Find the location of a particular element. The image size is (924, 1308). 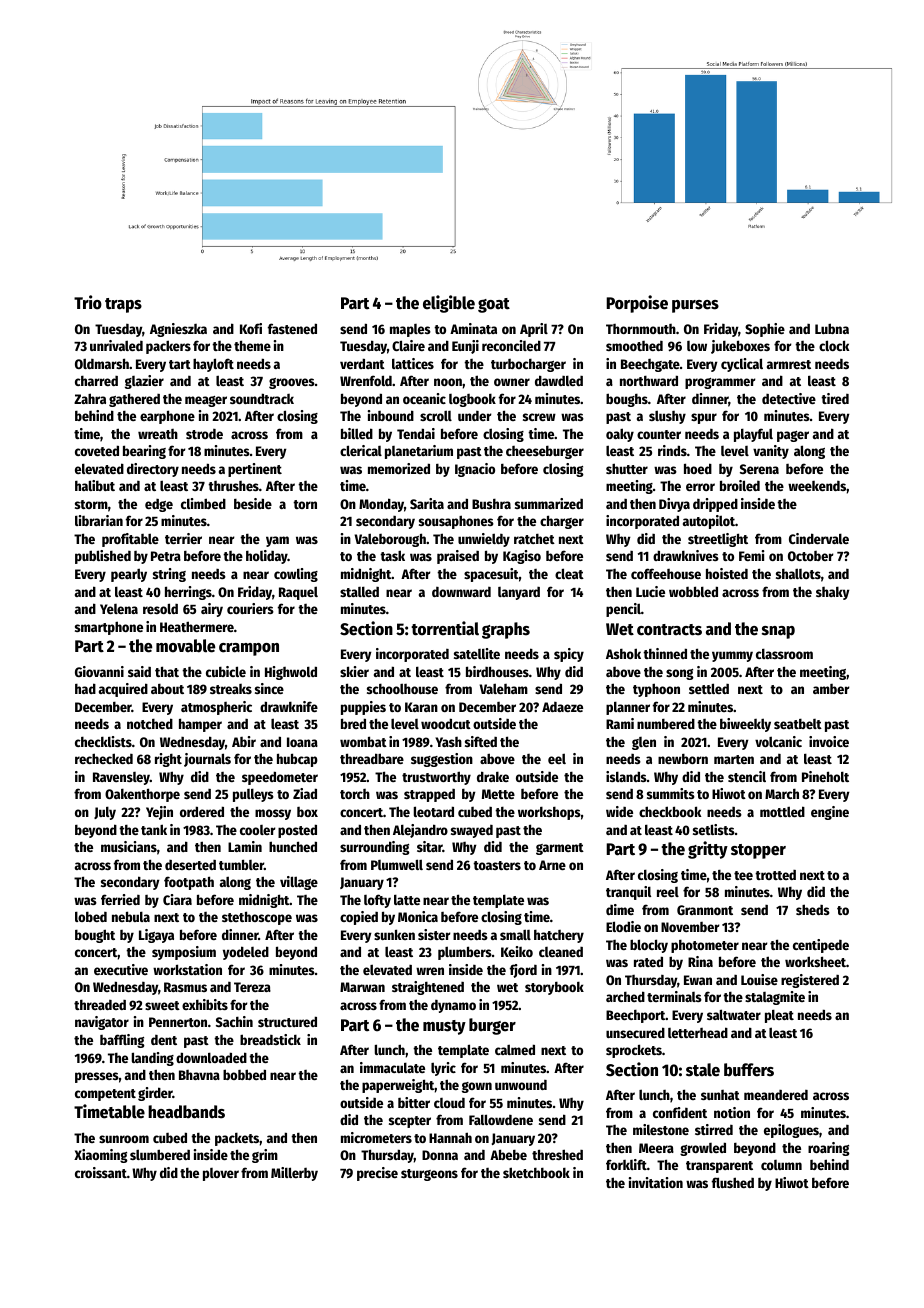

Cindervale is located at coordinates (819, 538).
